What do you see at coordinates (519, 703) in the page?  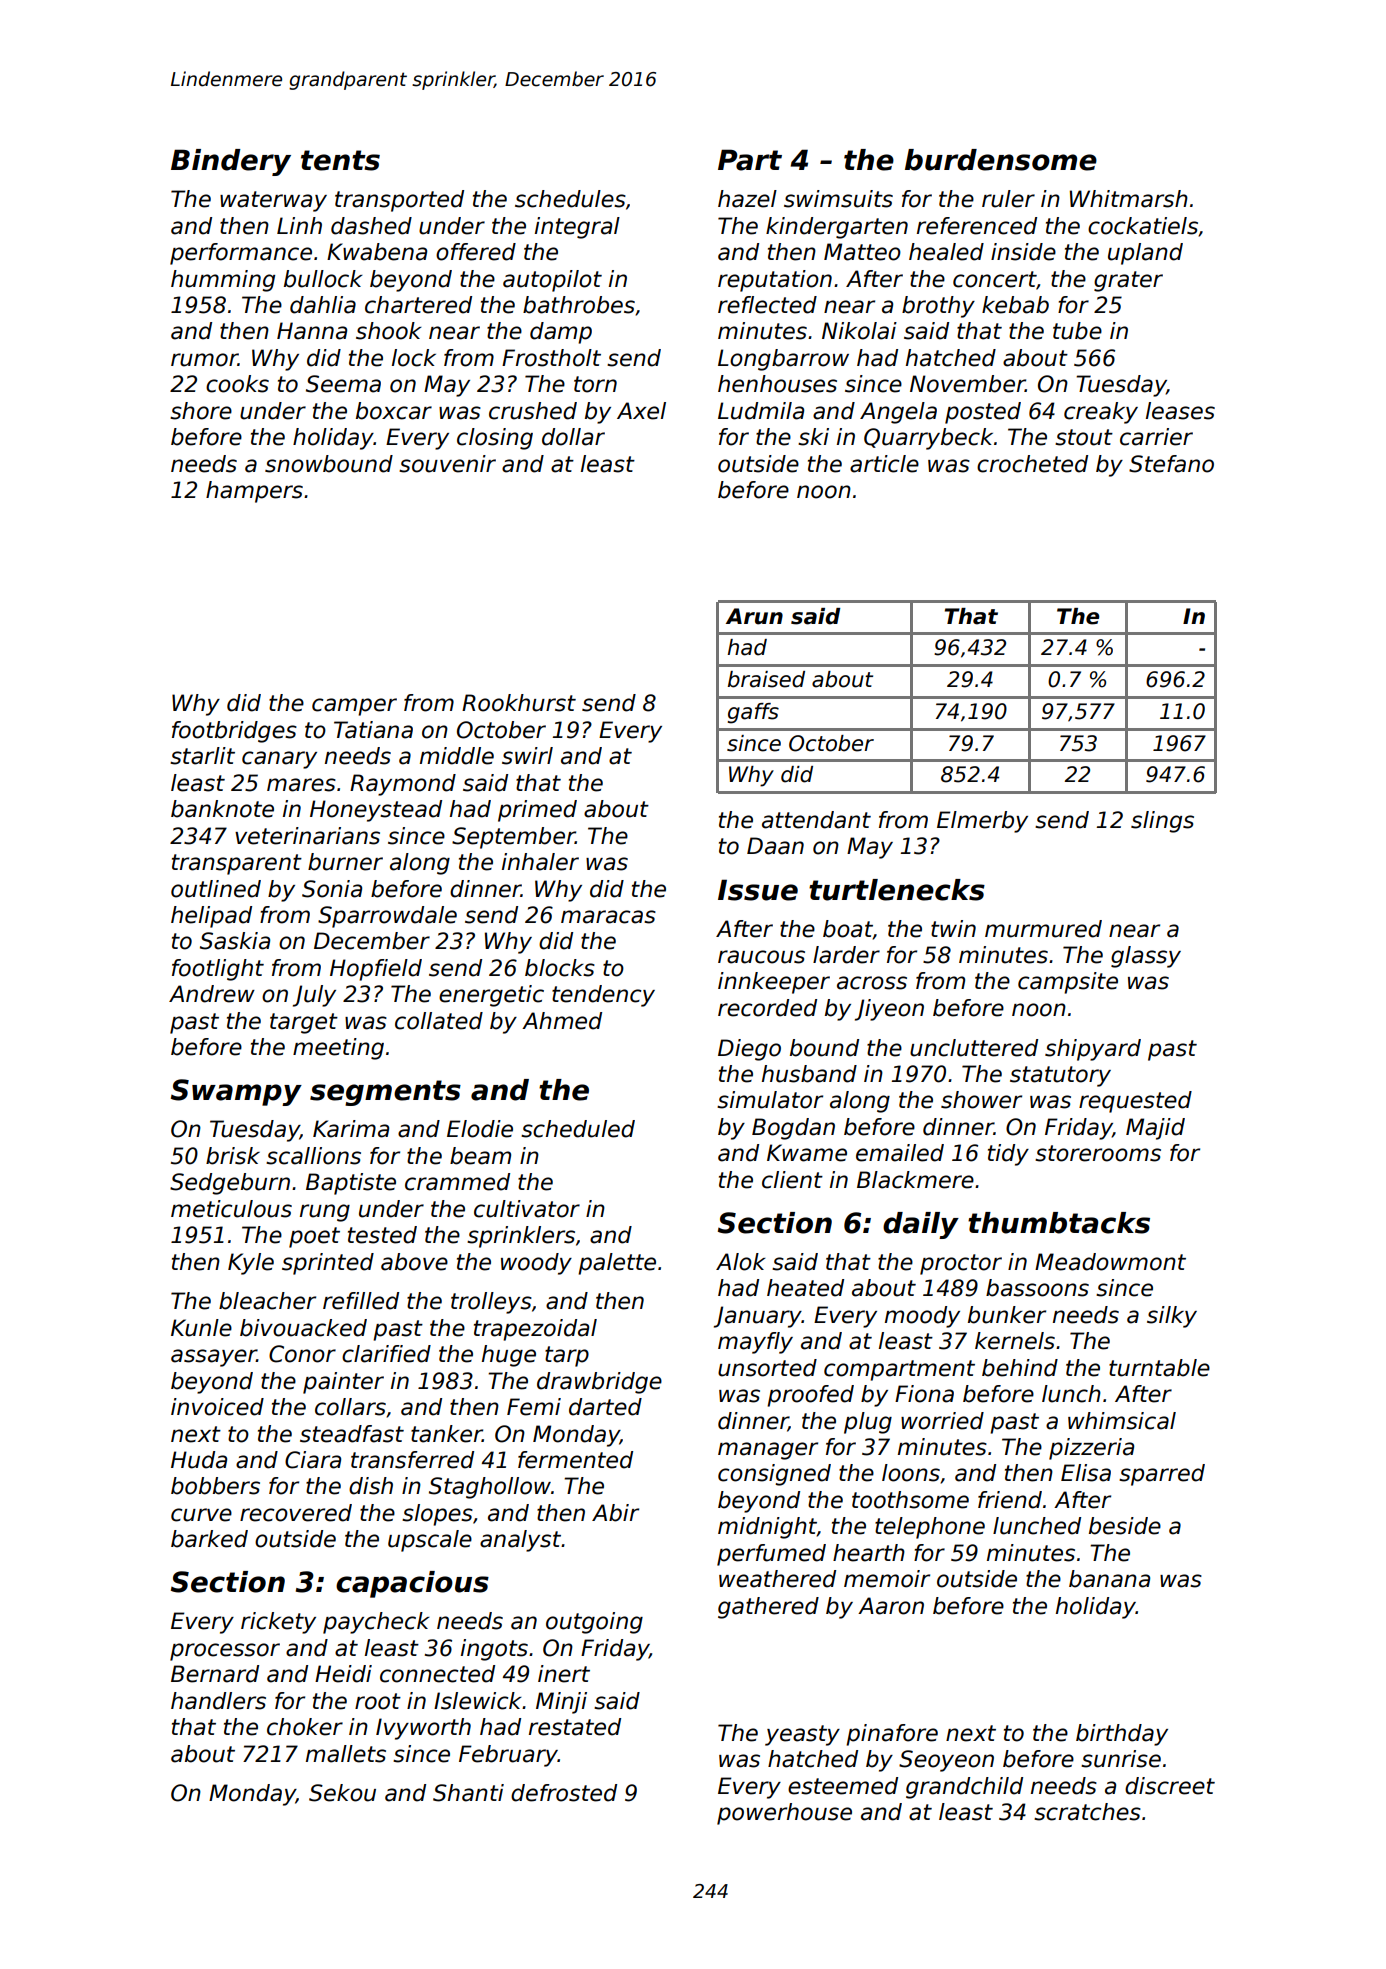 I see `Rookhurst` at bounding box center [519, 703].
